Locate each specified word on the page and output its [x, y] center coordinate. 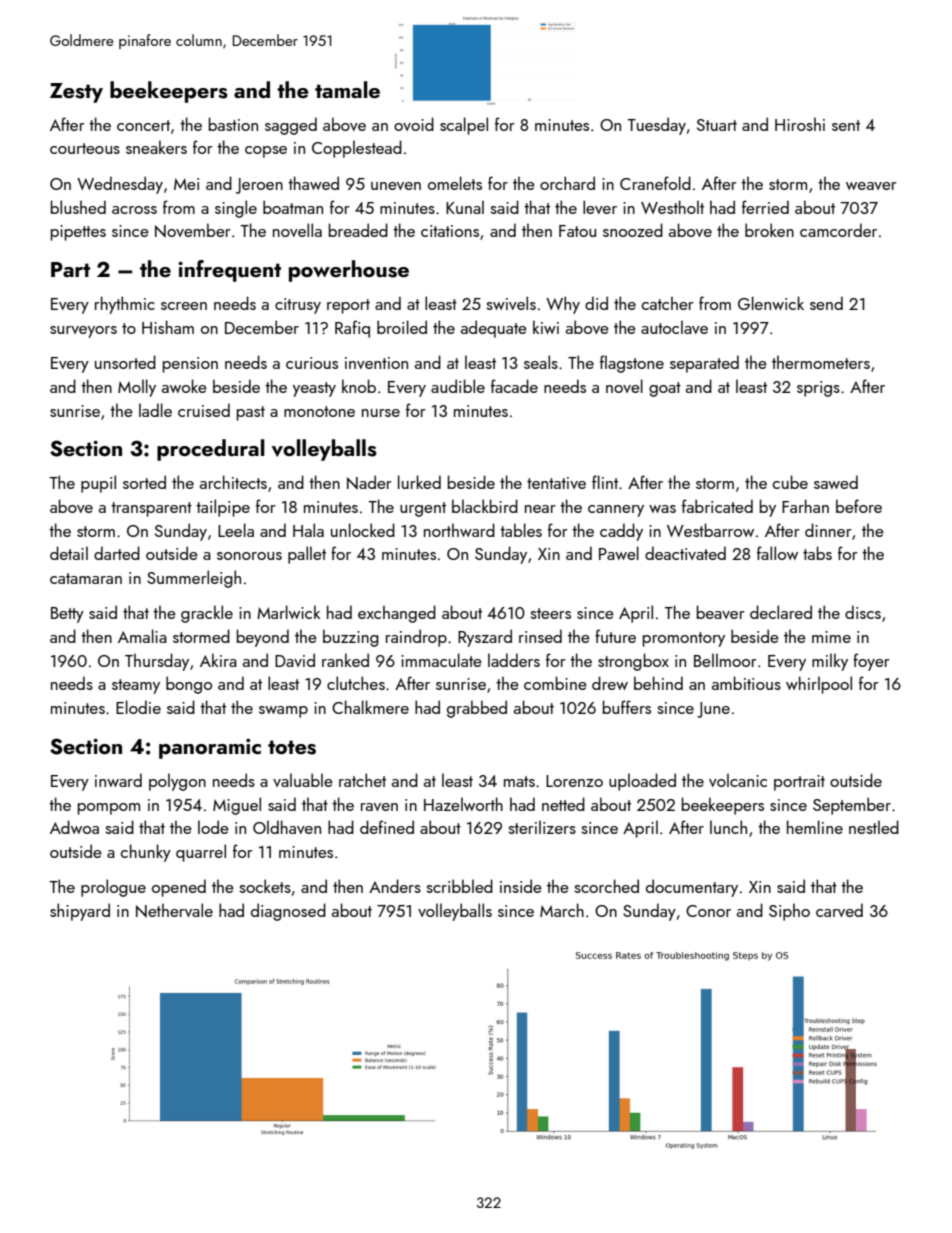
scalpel [464, 126]
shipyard [80, 912]
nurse [381, 413]
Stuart [717, 125]
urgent [423, 509]
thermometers [821, 362]
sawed [836, 482]
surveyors [83, 332]
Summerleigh [194, 579]
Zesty [76, 93]
